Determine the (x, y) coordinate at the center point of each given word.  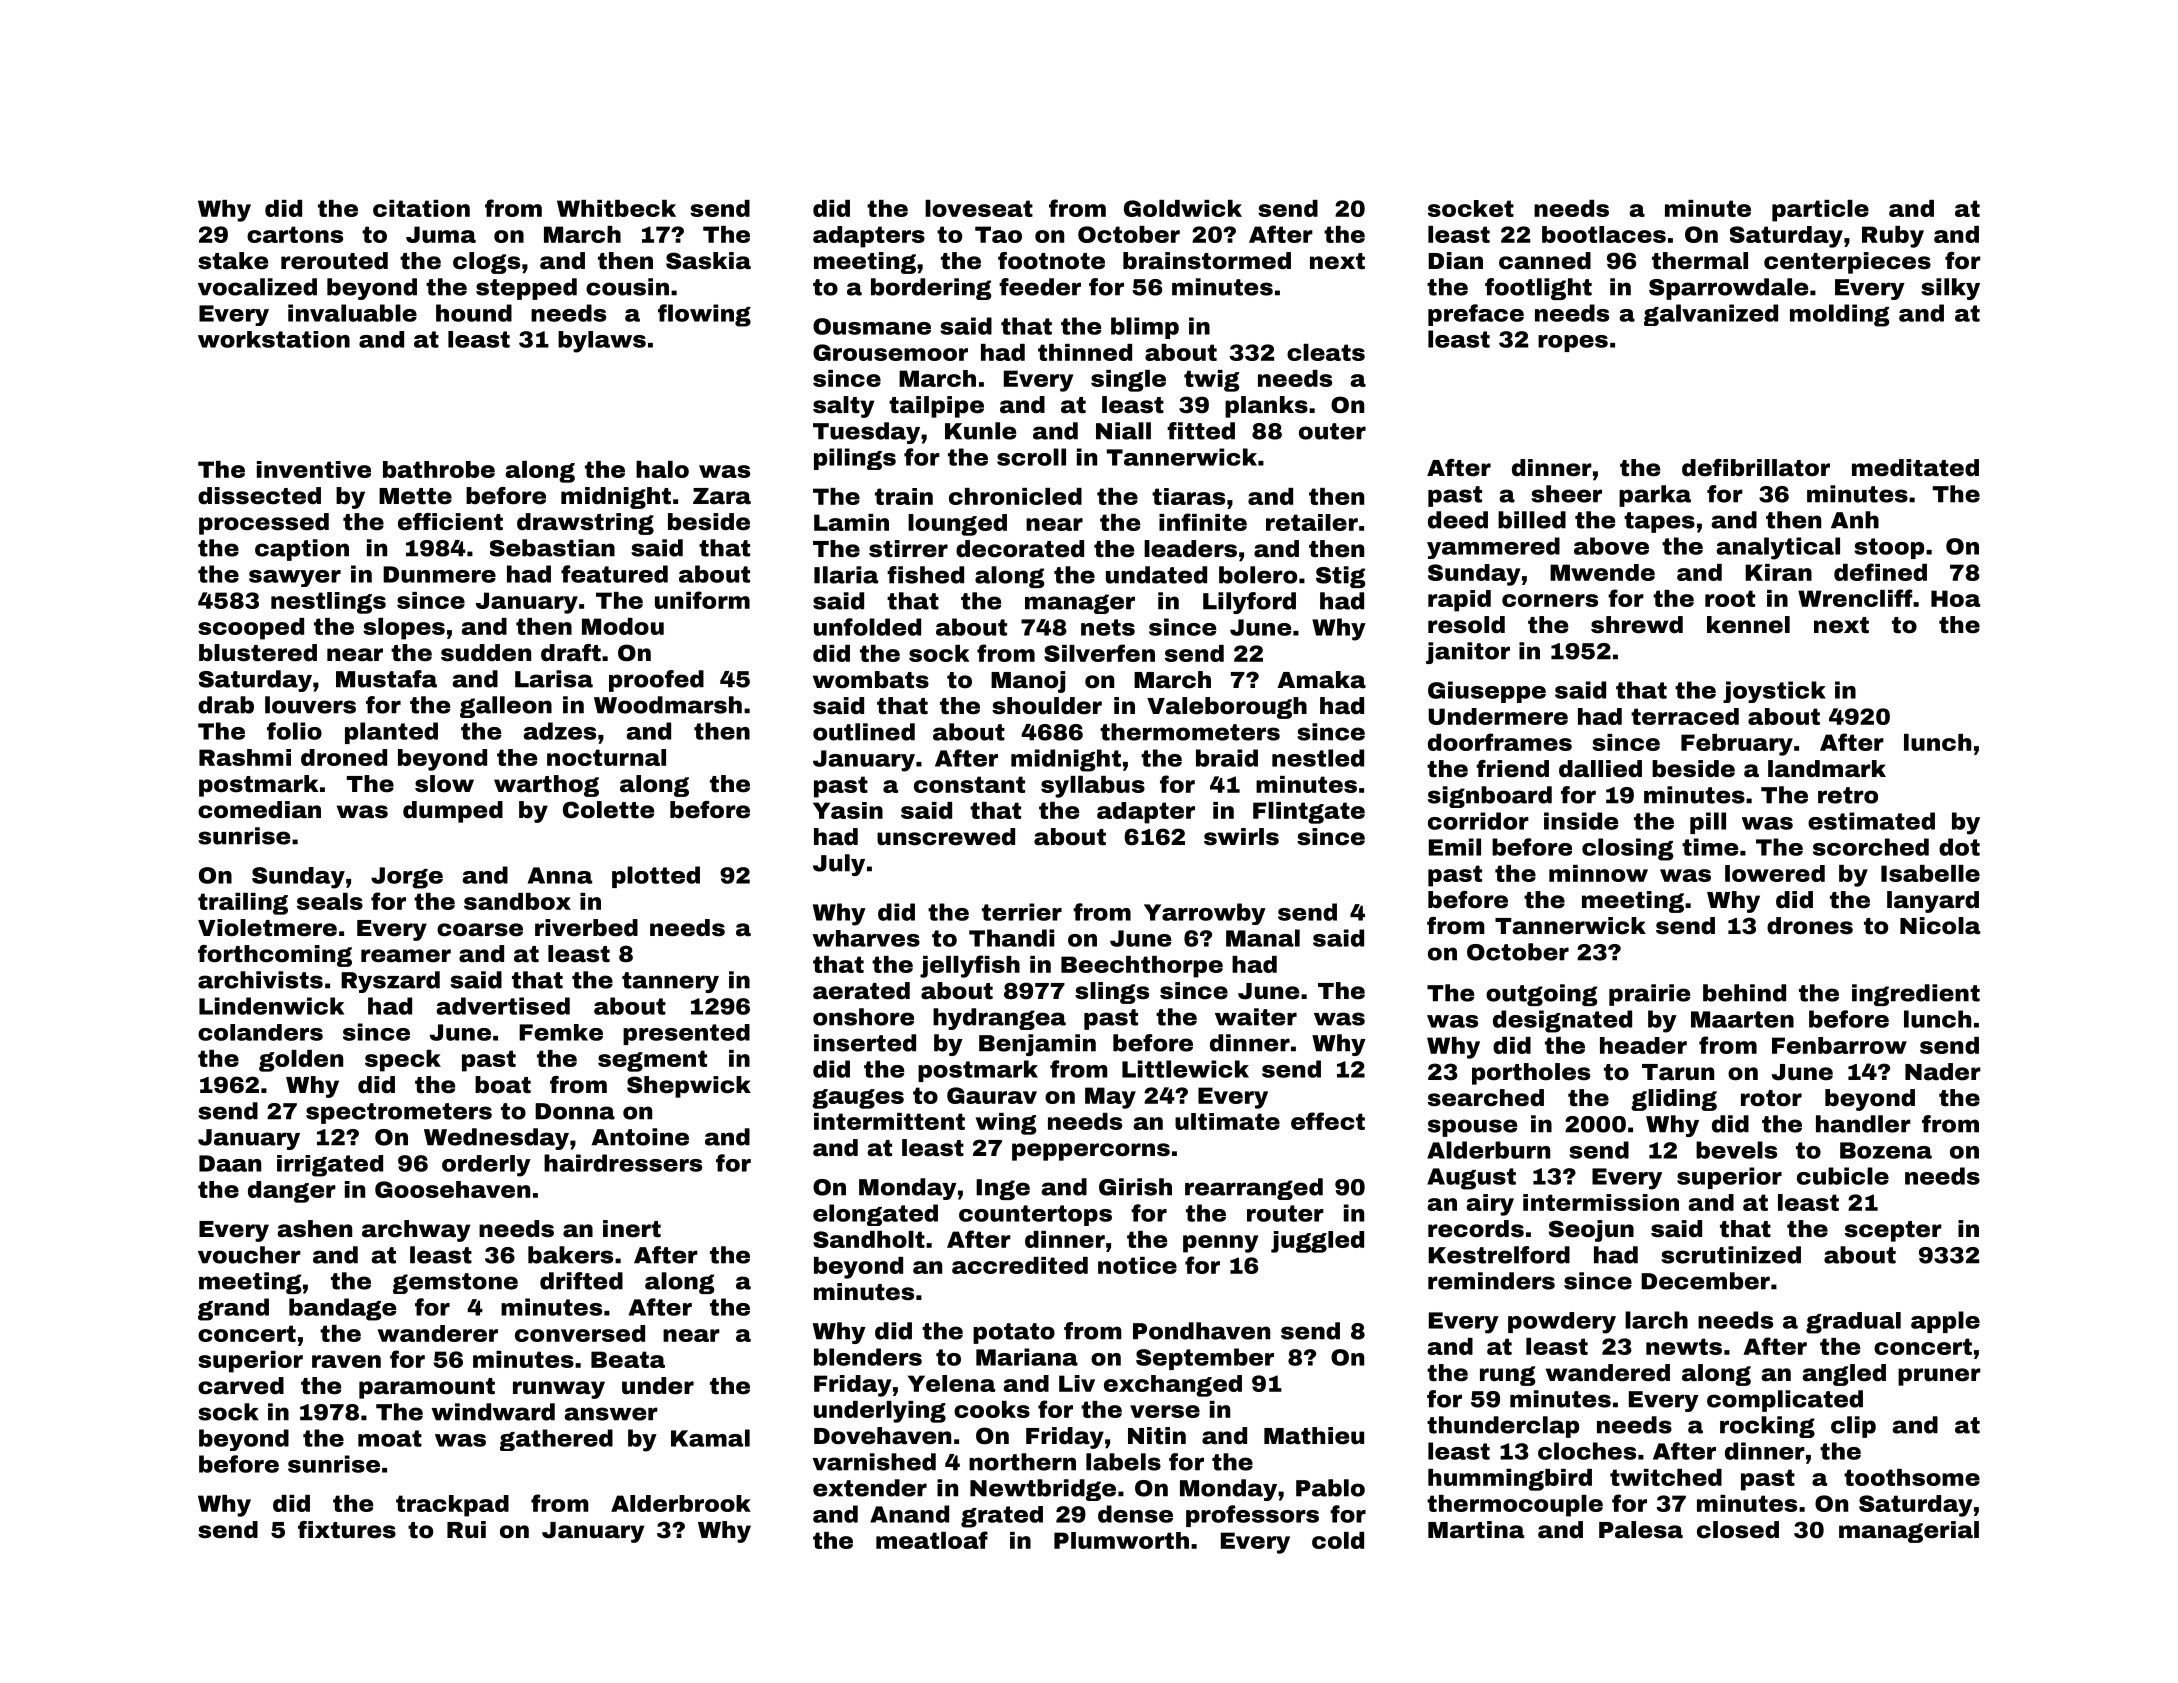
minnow (1598, 873)
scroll (1031, 457)
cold (1338, 1540)
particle (1820, 211)
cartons (295, 234)
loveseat (979, 208)
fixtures (347, 1530)
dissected (259, 496)
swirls (1241, 837)
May (1110, 1098)
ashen (315, 1229)
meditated (1915, 468)
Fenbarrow (1839, 1045)
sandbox (517, 901)
